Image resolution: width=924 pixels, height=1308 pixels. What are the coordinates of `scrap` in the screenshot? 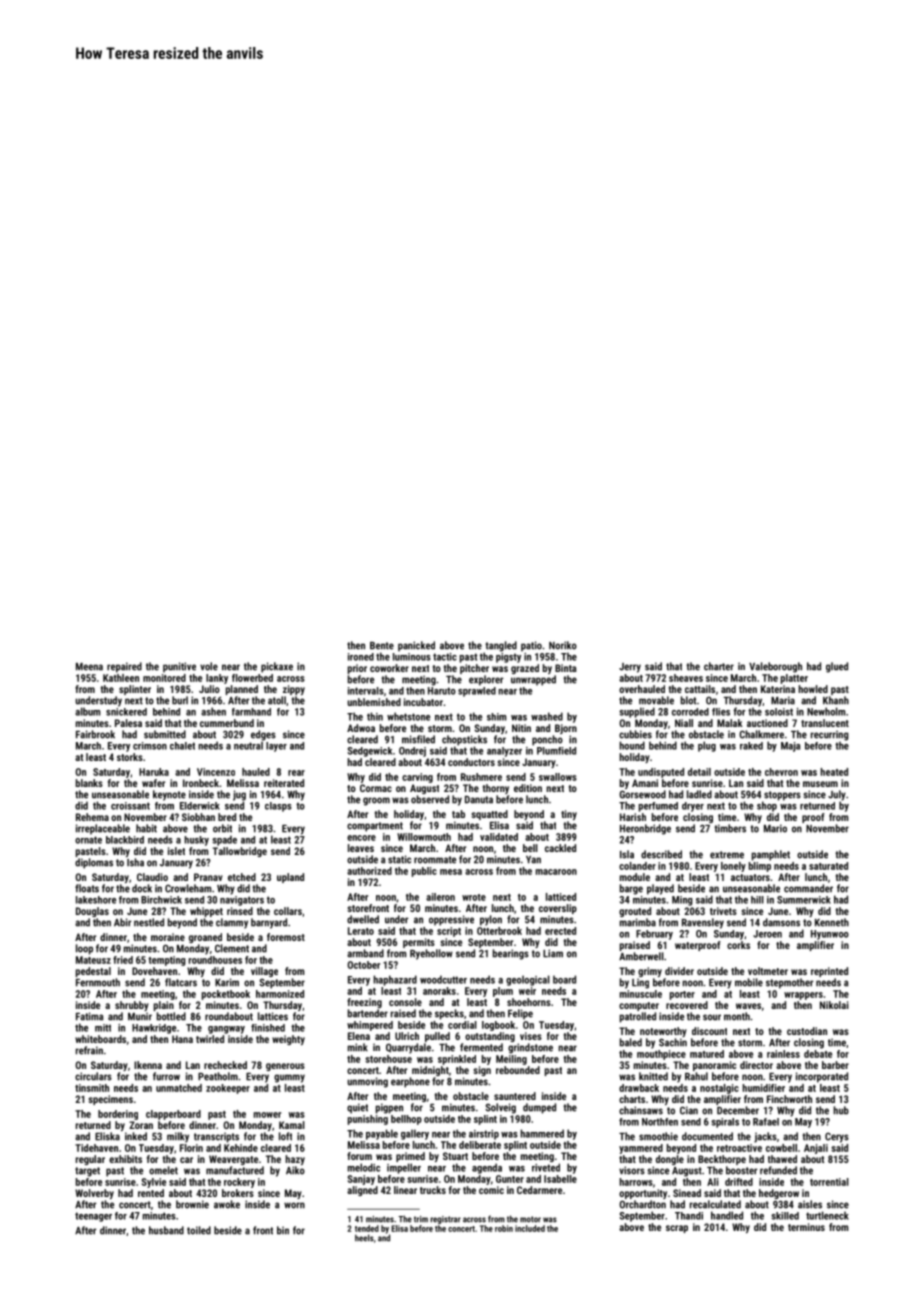 It's located at (677, 1229).
